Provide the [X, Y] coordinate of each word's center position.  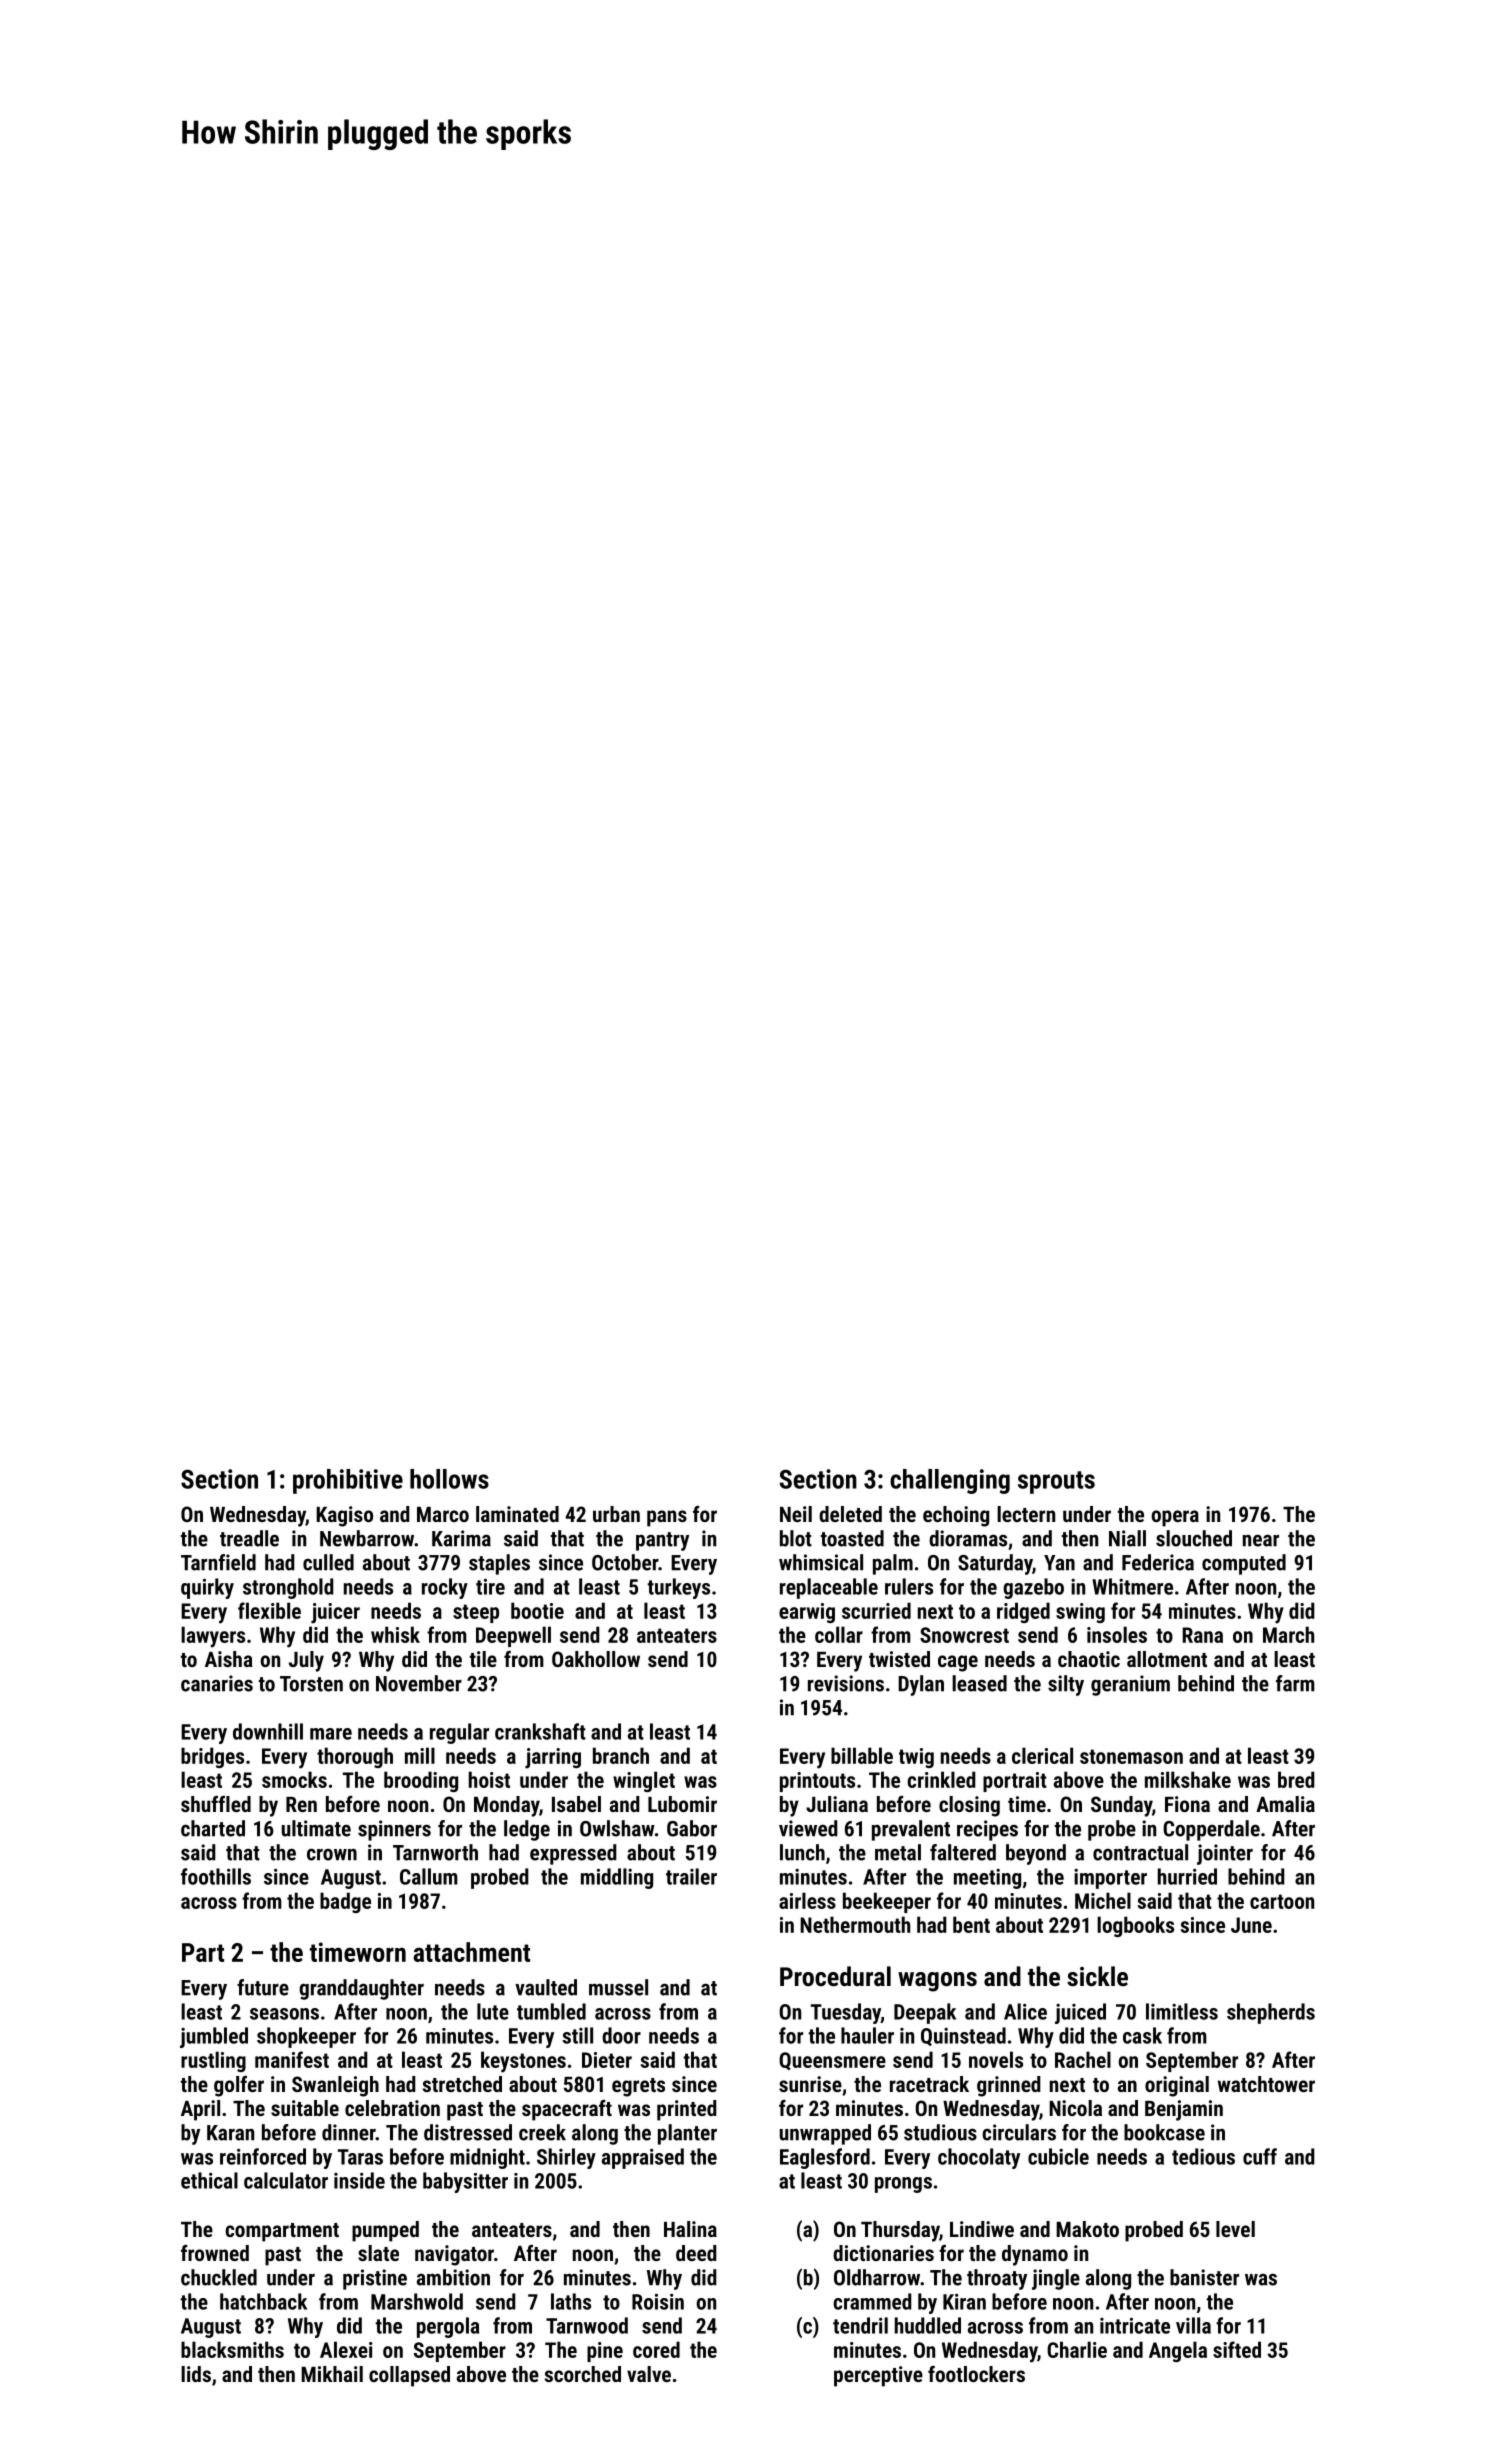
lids [196, 2374]
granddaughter [361, 1989]
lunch [802, 1852]
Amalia [1285, 1804]
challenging [950, 1481]
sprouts [1056, 1482]
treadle [249, 1538]
